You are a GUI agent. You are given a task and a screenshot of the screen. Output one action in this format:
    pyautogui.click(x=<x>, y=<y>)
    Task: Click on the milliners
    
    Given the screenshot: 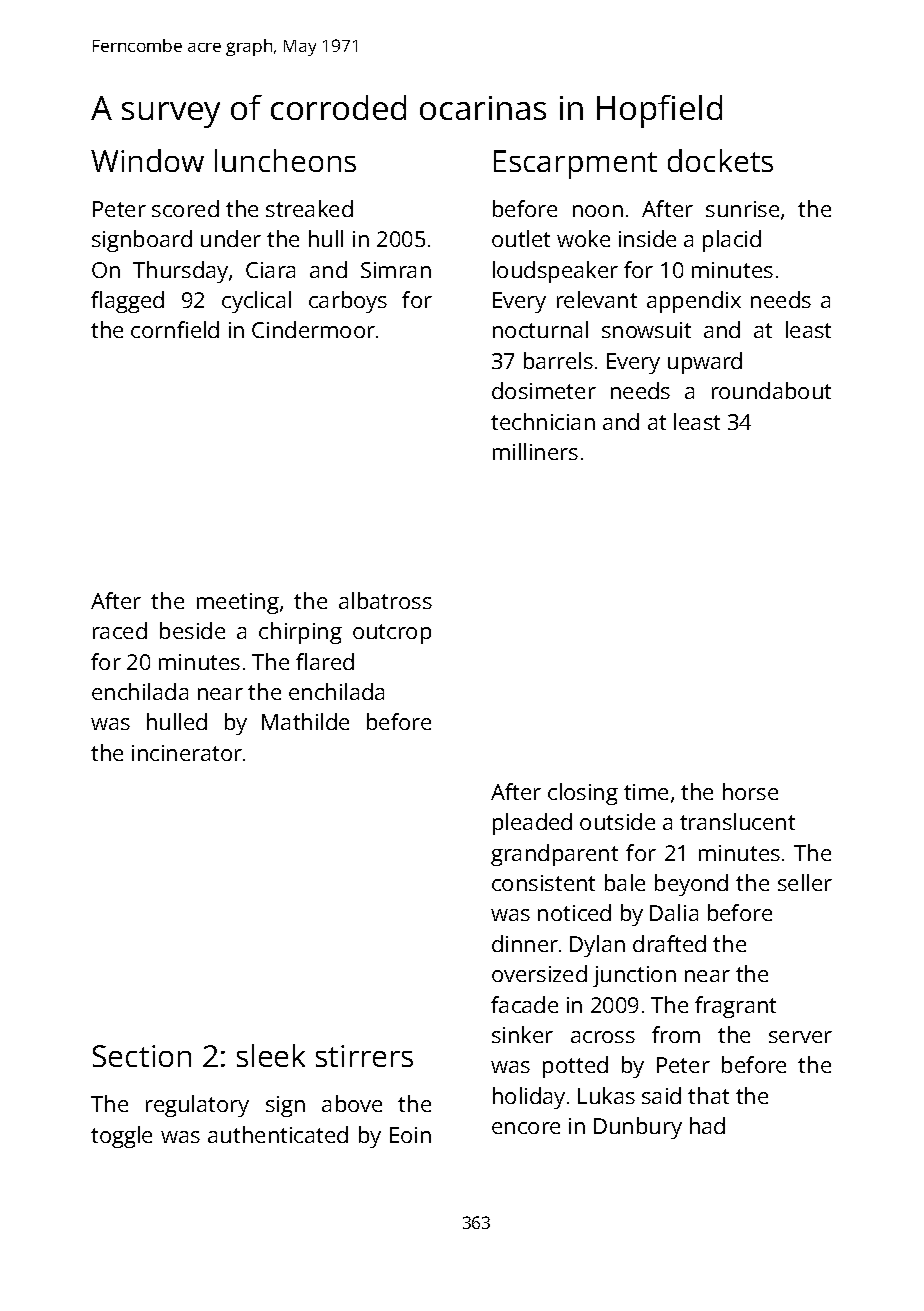 What is the action you would take?
    pyautogui.click(x=535, y=451)
